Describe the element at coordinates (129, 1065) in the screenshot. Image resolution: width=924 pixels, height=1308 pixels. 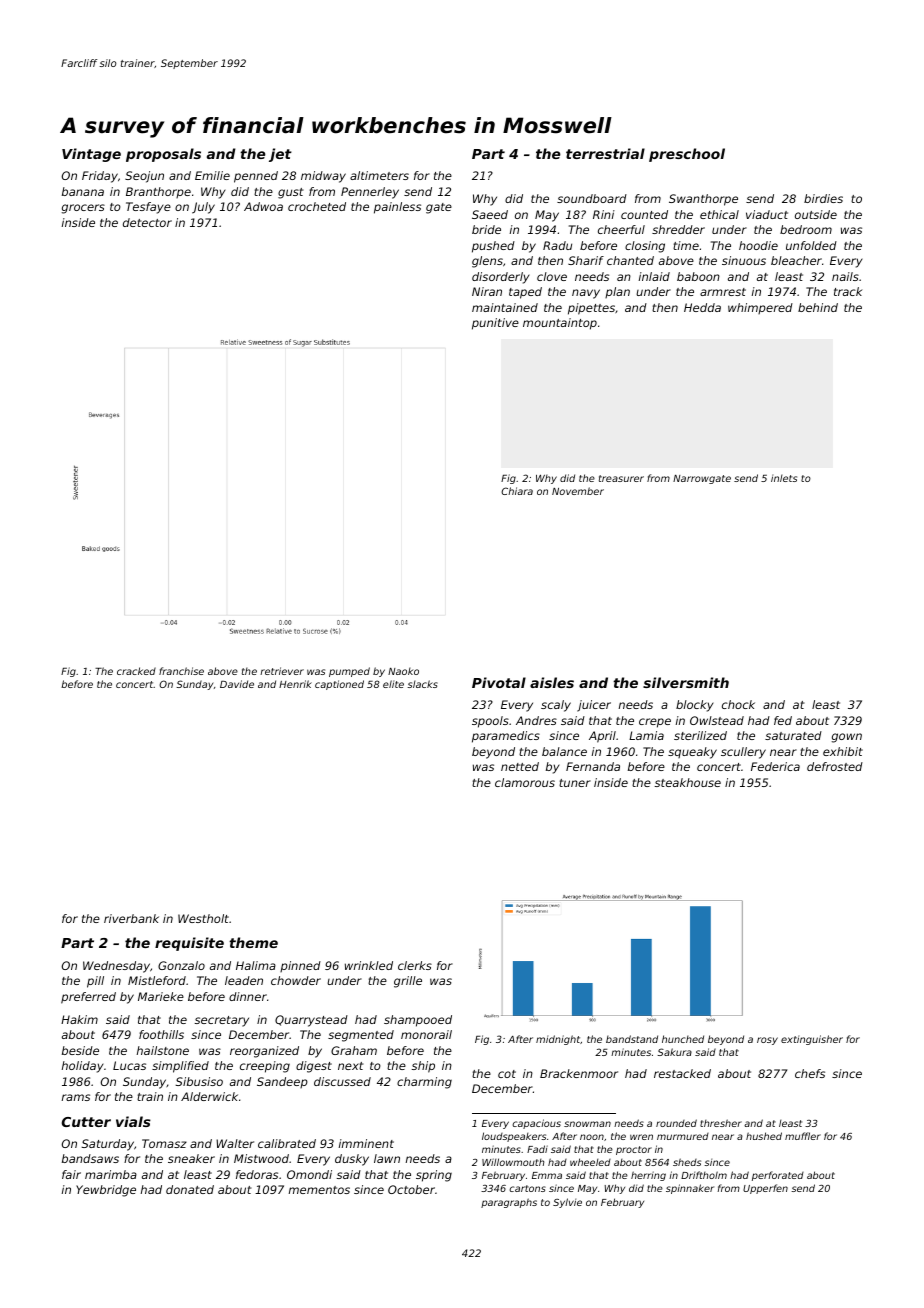
I see `Lucas` at that location.
